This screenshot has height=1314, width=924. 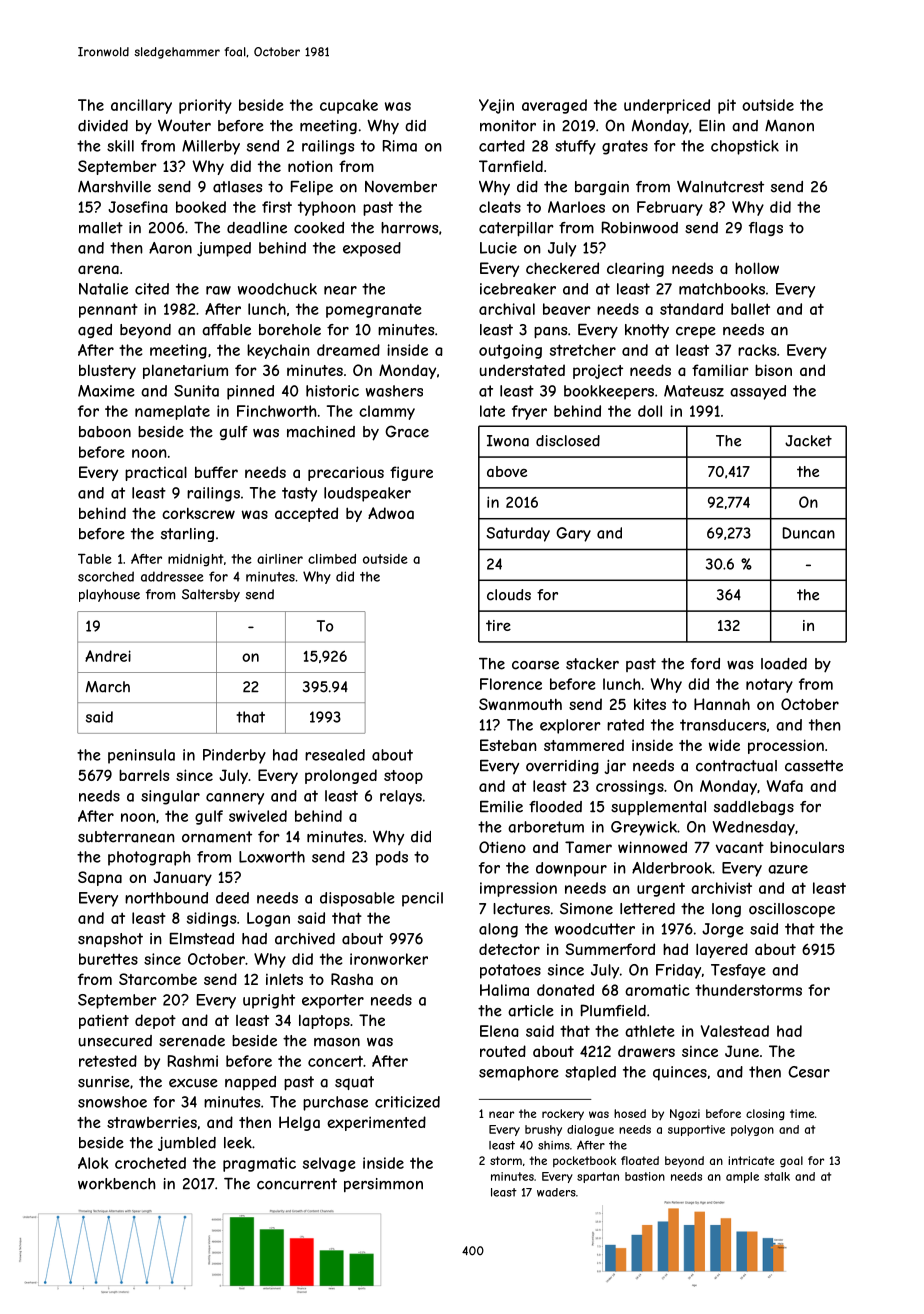 What do you see at coordinates (754, 808) in the screenshot?
I see `saddlebags` at bounding box center [754, 808].
